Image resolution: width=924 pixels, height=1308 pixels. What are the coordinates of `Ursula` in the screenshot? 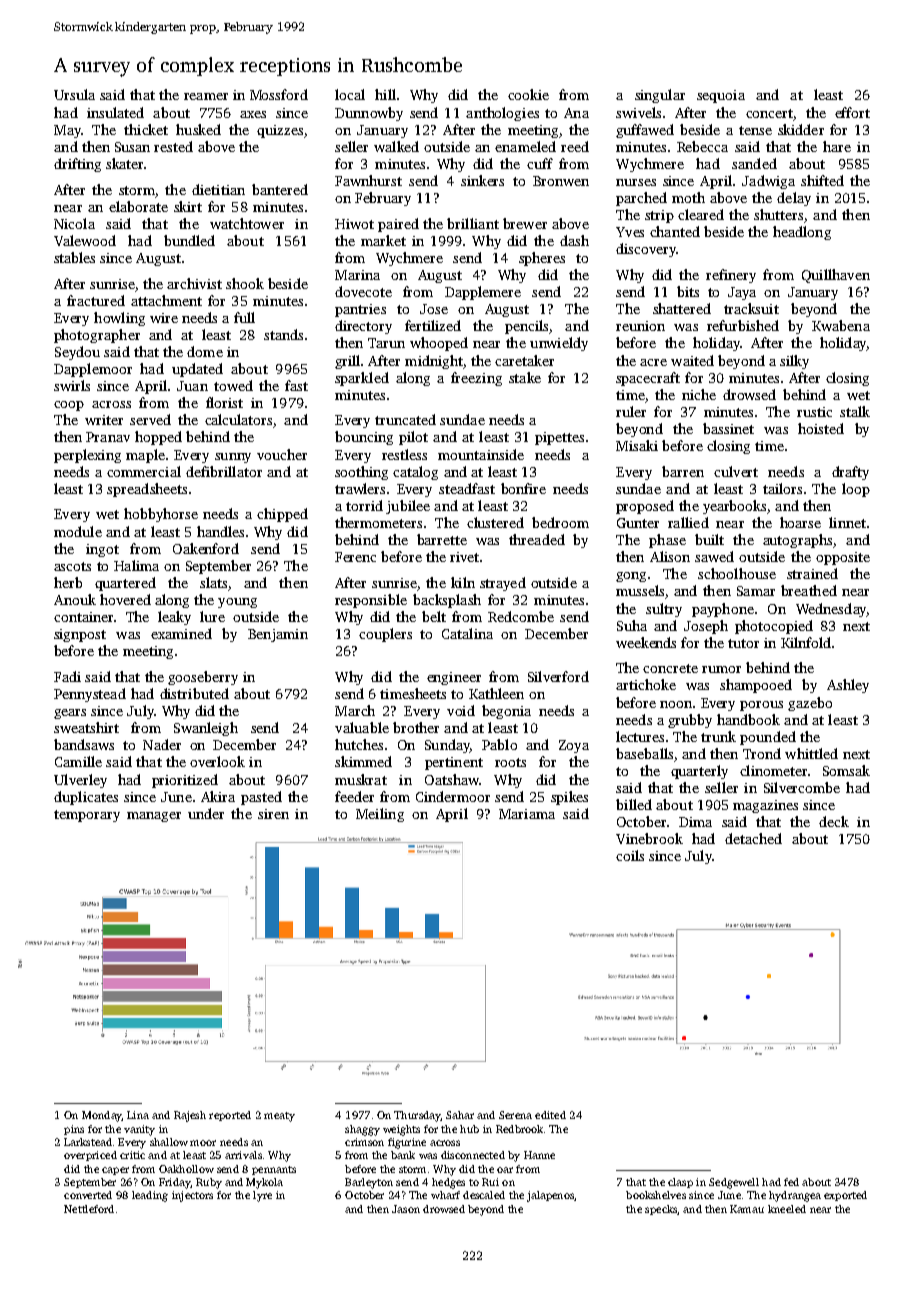 It's located at (74, 94).
